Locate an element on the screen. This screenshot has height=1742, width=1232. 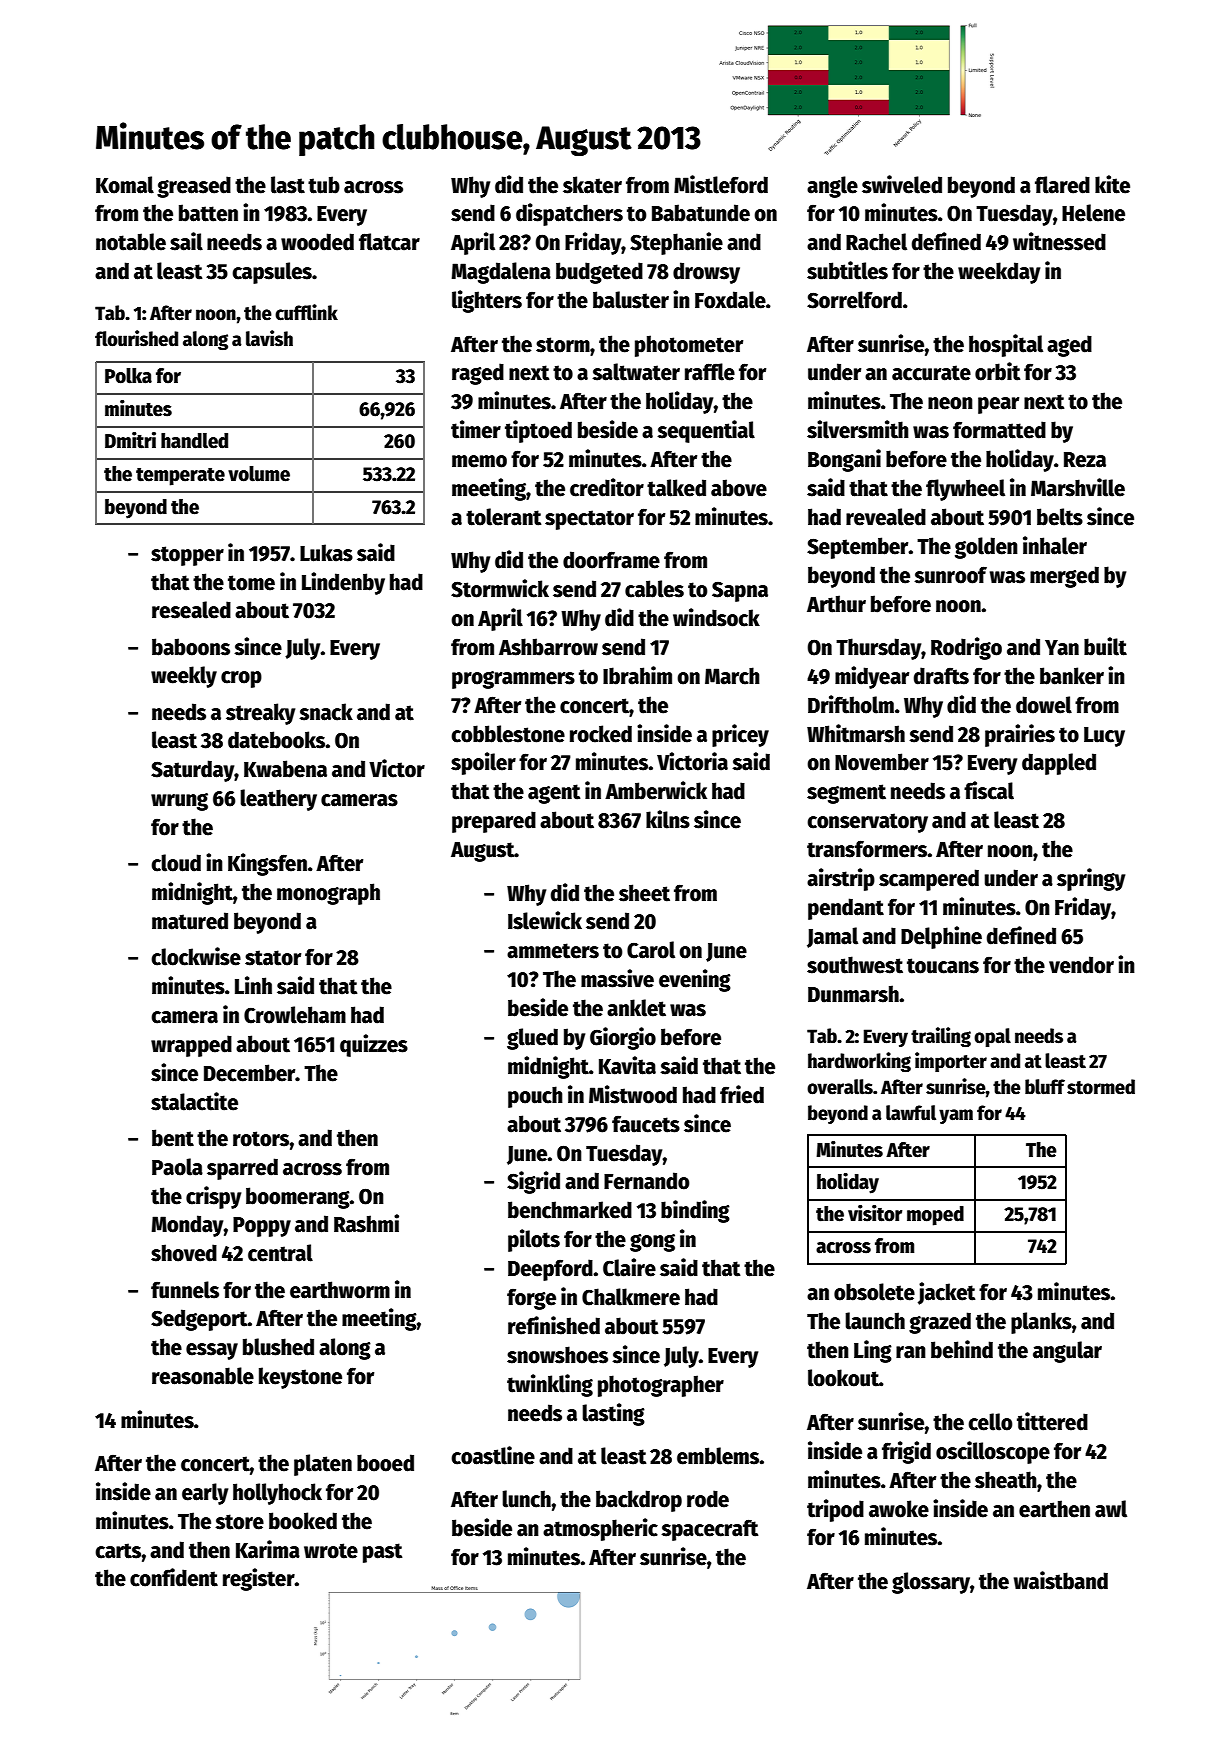
funnels is located at coordinates (185, 1290).
